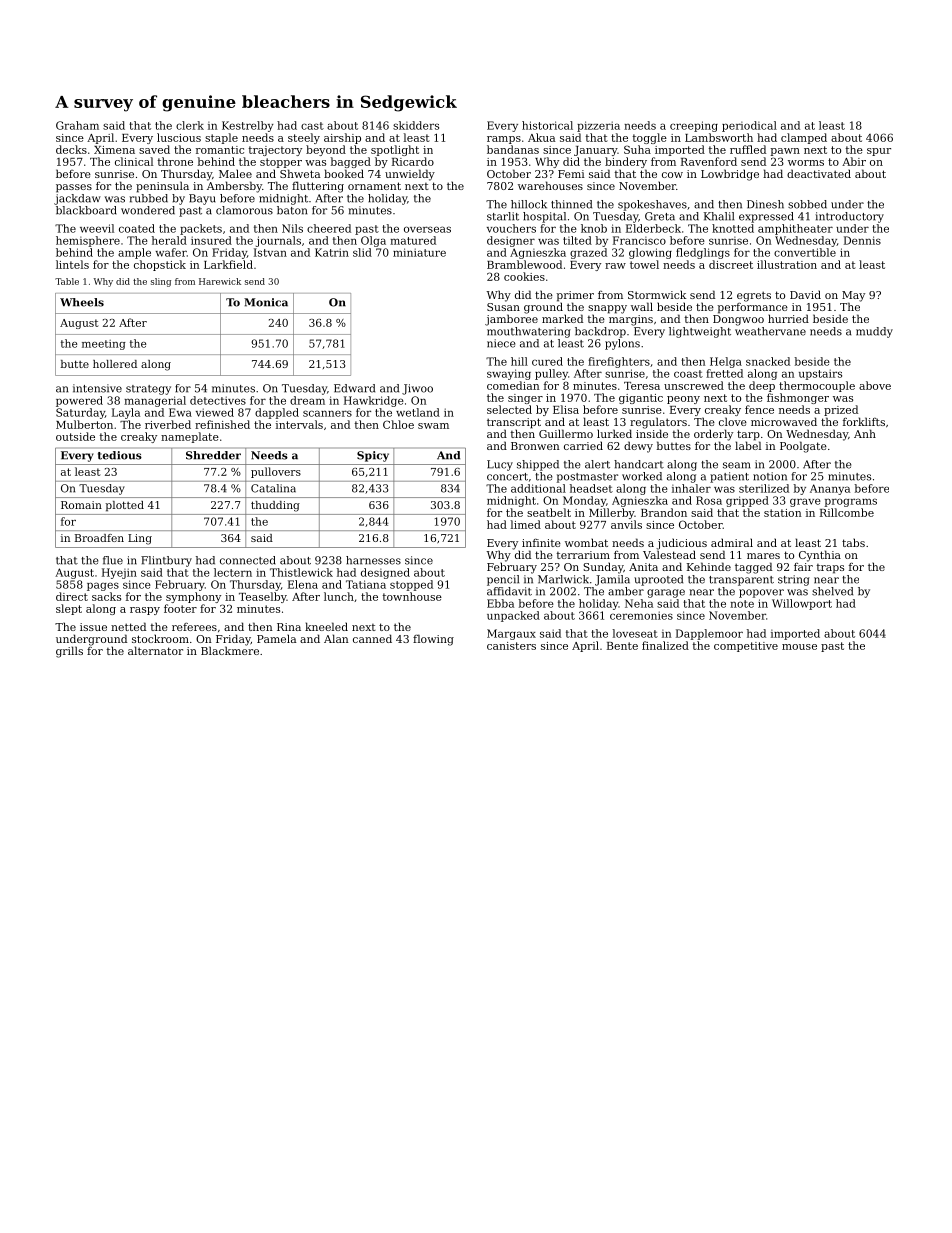 The height and width of the image is (1233, 952). Describe the element at coordinates (749, 126) in the image. I see `periodical` at that location.
